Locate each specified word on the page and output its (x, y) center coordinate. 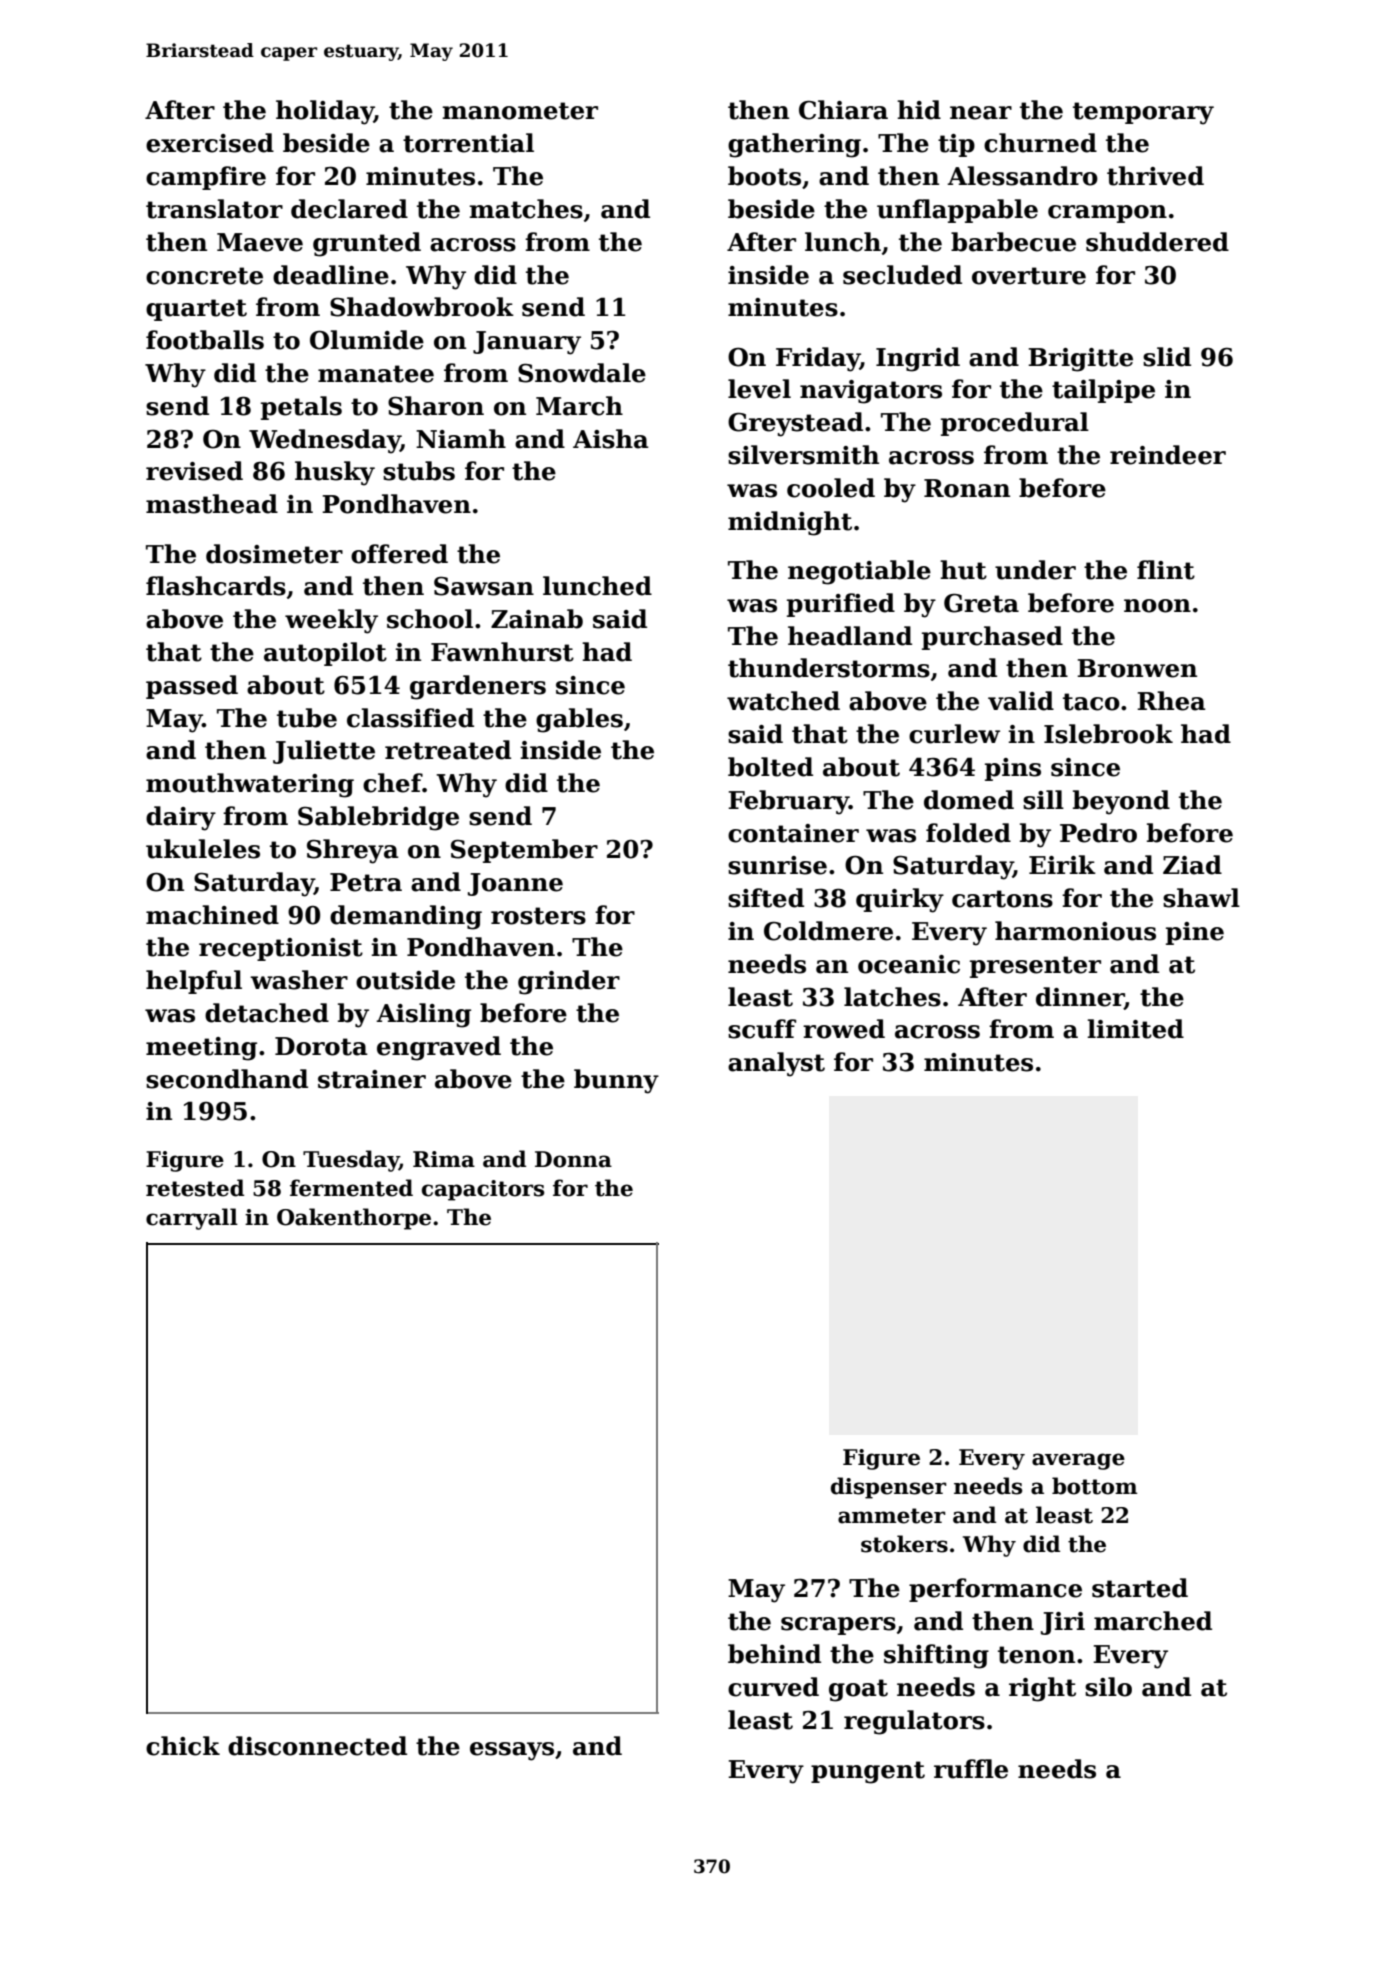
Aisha (611, 439)
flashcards (216, 586)
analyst (776, 1064)
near (981, 113)
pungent (868, 1772)
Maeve (260, 242)
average (1078, 1461)
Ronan (967, 488)
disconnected (317, 1746)
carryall (192, 1219)
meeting (201, 1049)
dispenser (889, 1488)
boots (764, 176)
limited (1135, 1029)
